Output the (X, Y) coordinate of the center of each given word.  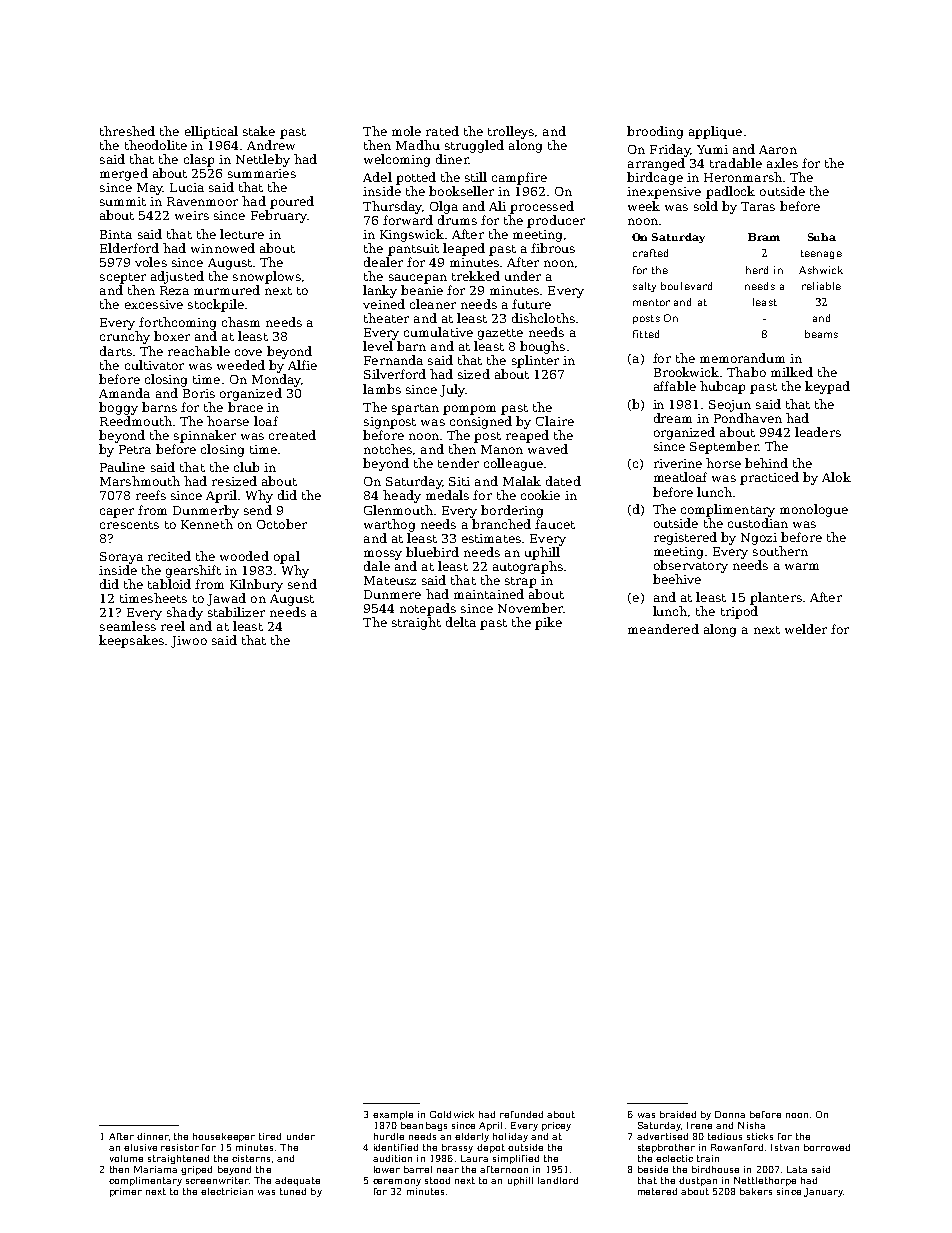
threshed (127, 131)
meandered (663, 629)
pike (548, 623)
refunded (521, 1114)
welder (806, 629)
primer (126, 1192)
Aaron (778, 149)
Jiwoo (189, 642)
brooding (655, 132)
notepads (428, 609)
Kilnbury (256, 585)
